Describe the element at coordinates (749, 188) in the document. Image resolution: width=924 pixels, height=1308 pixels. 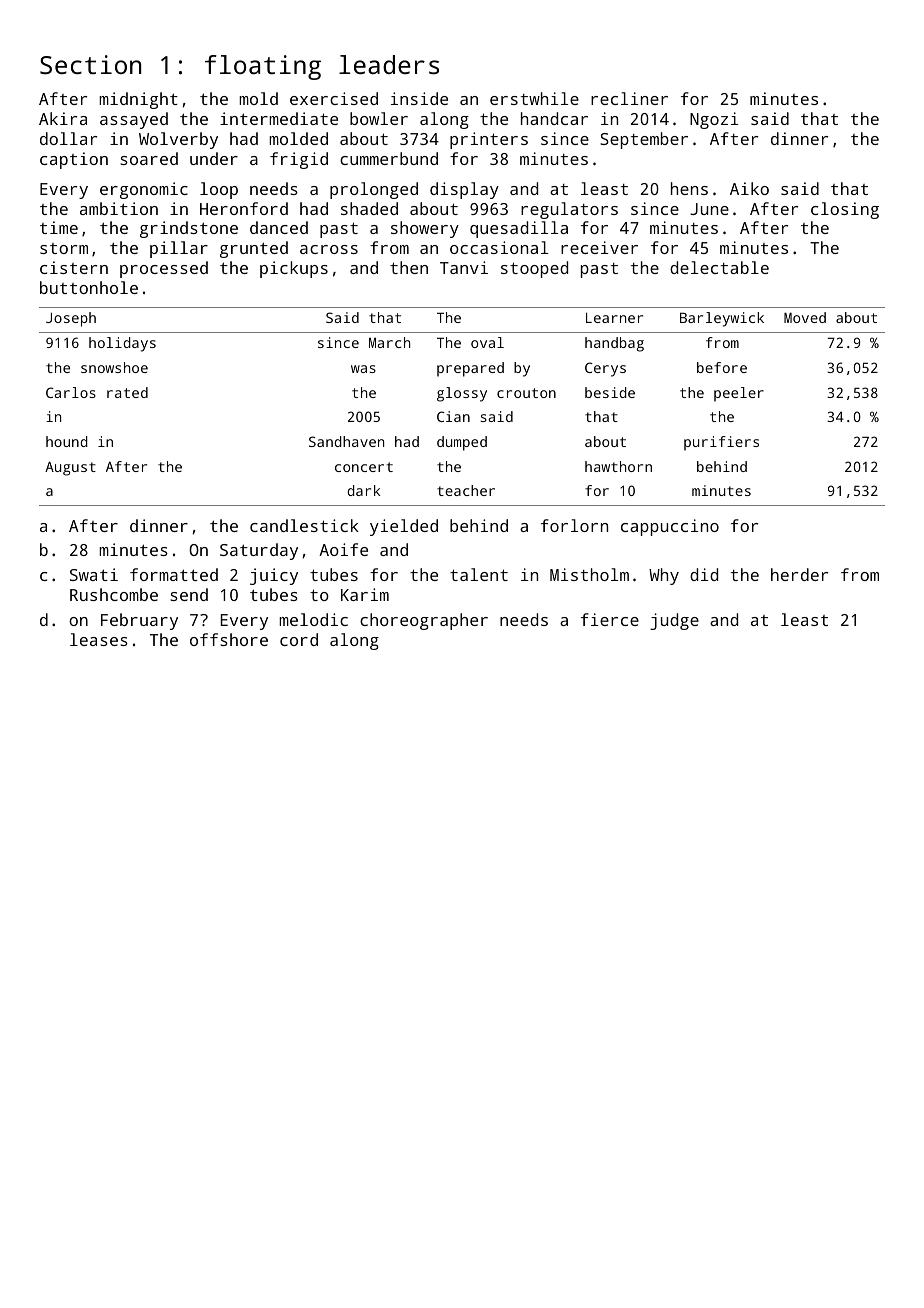
I see `Aiko` at that location.
